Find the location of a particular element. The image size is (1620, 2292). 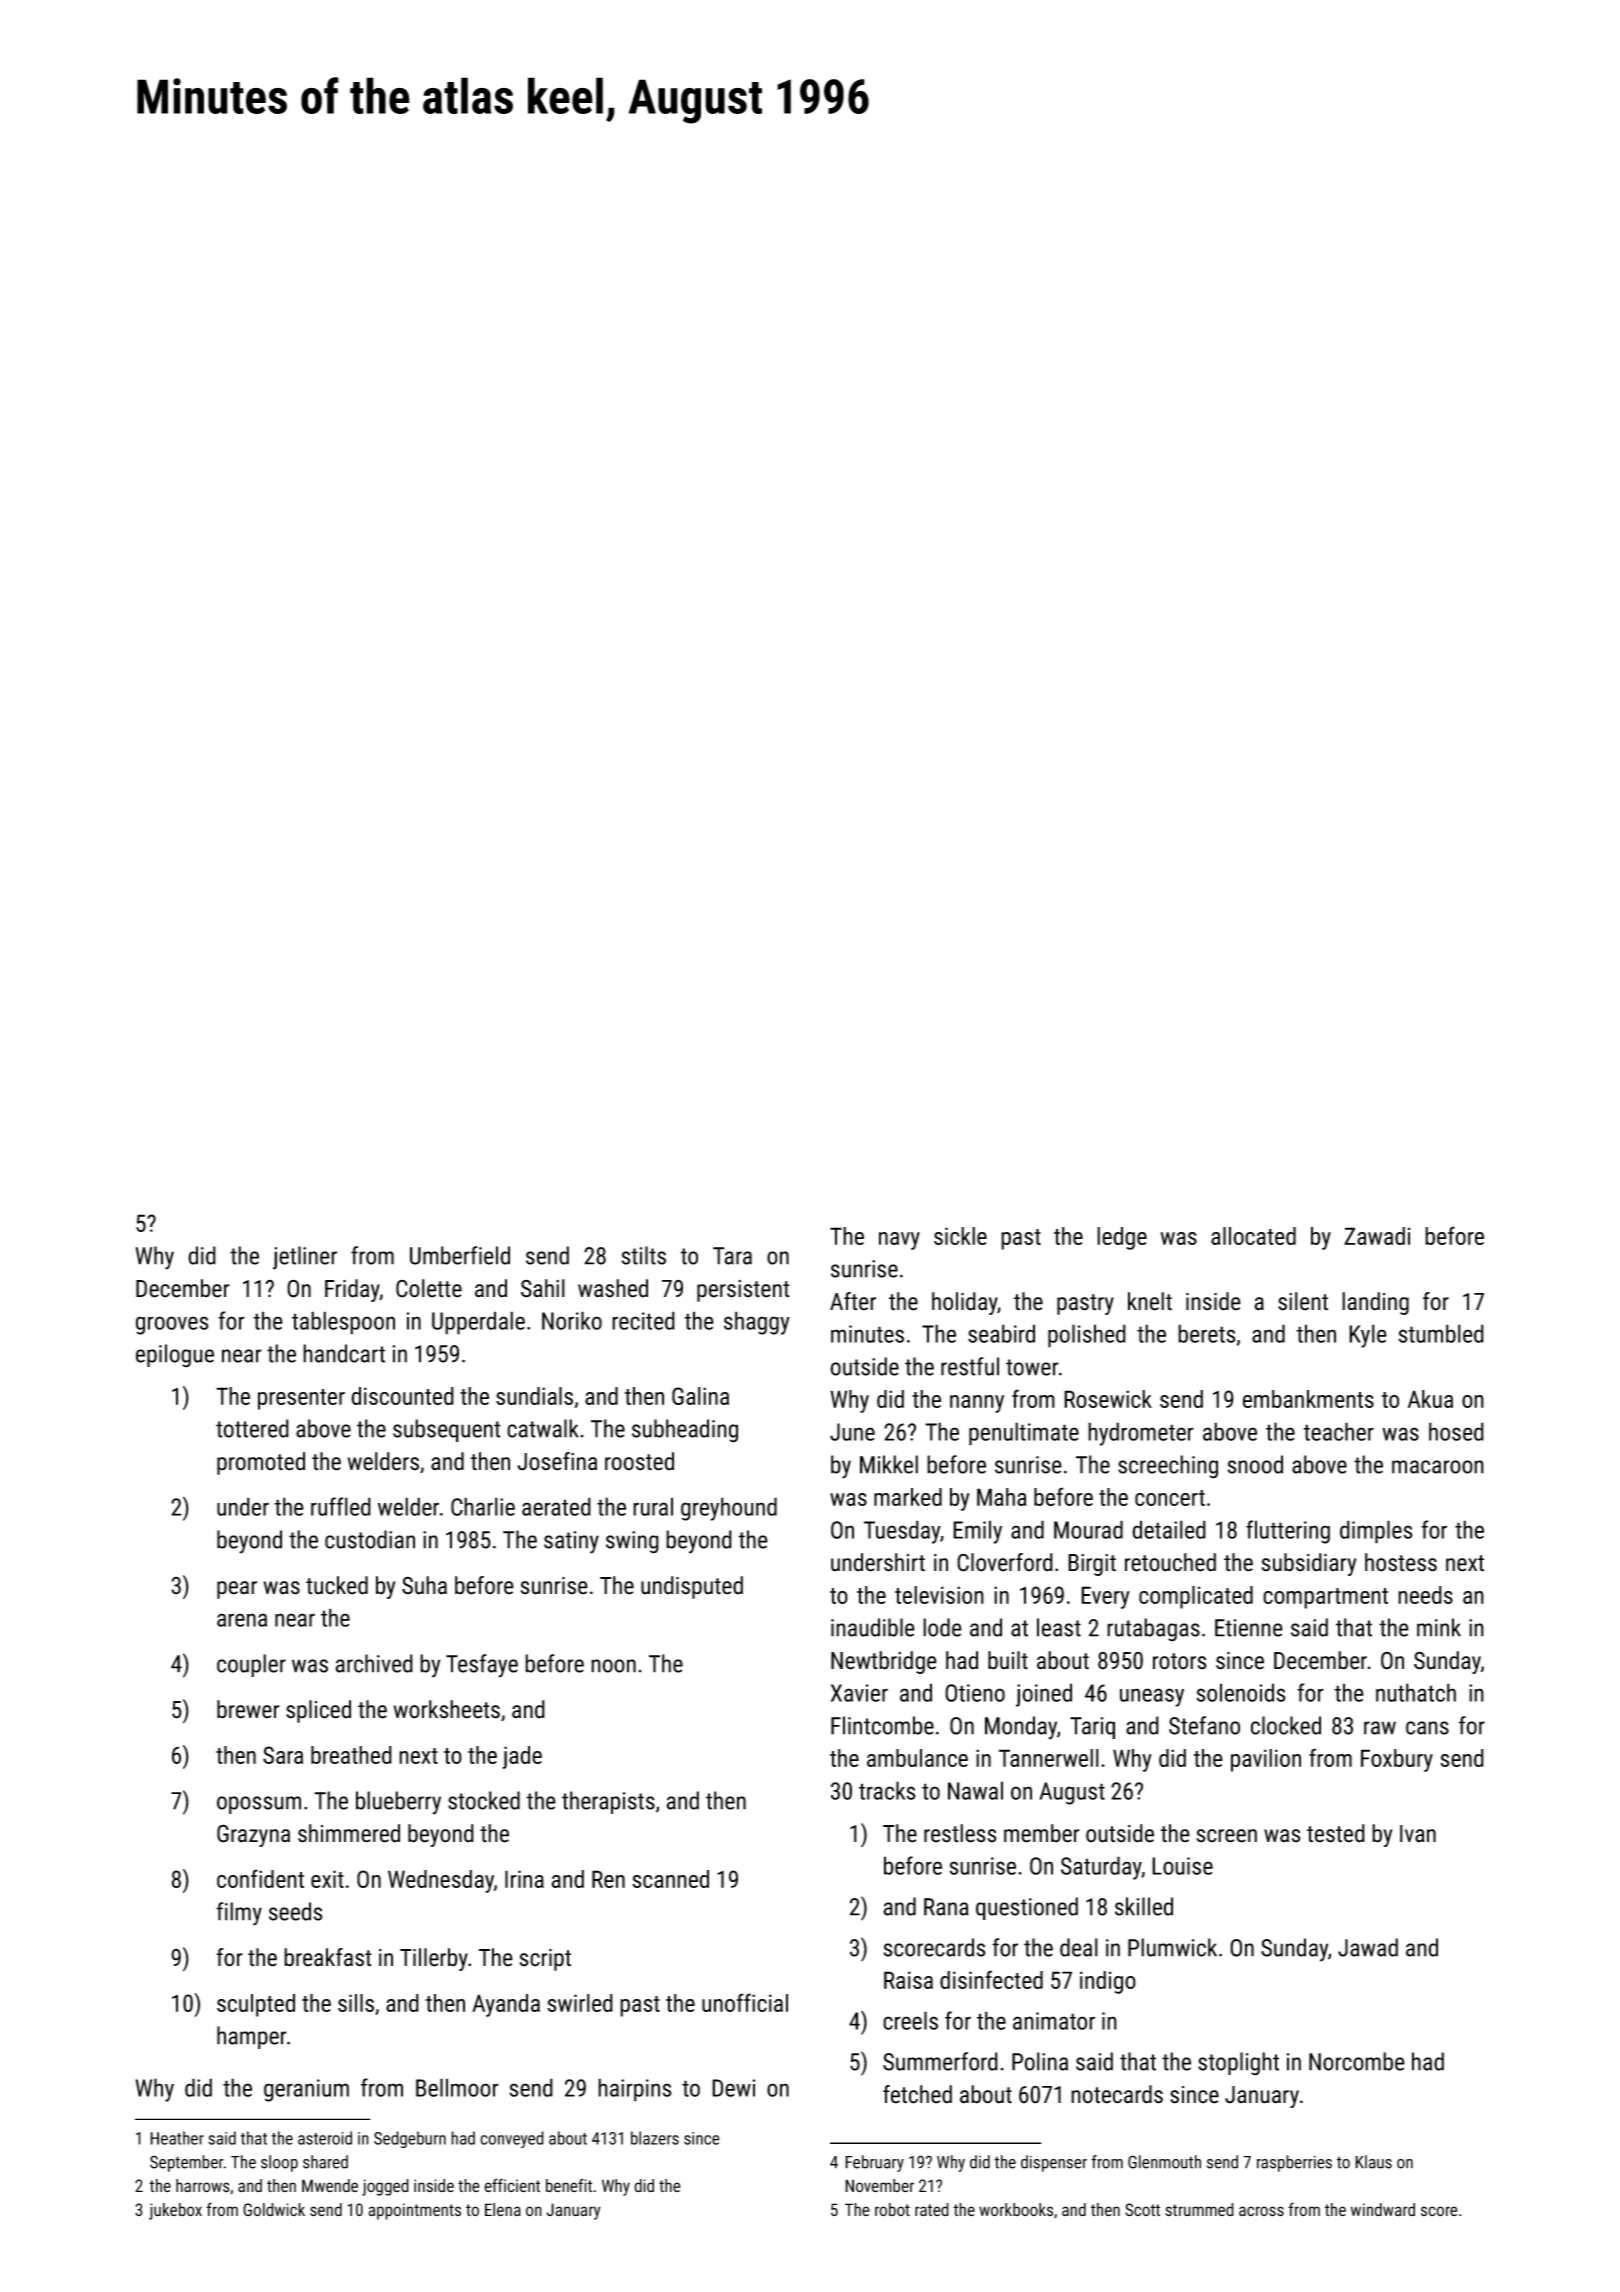

September is located at coordinates (187, 2163).
